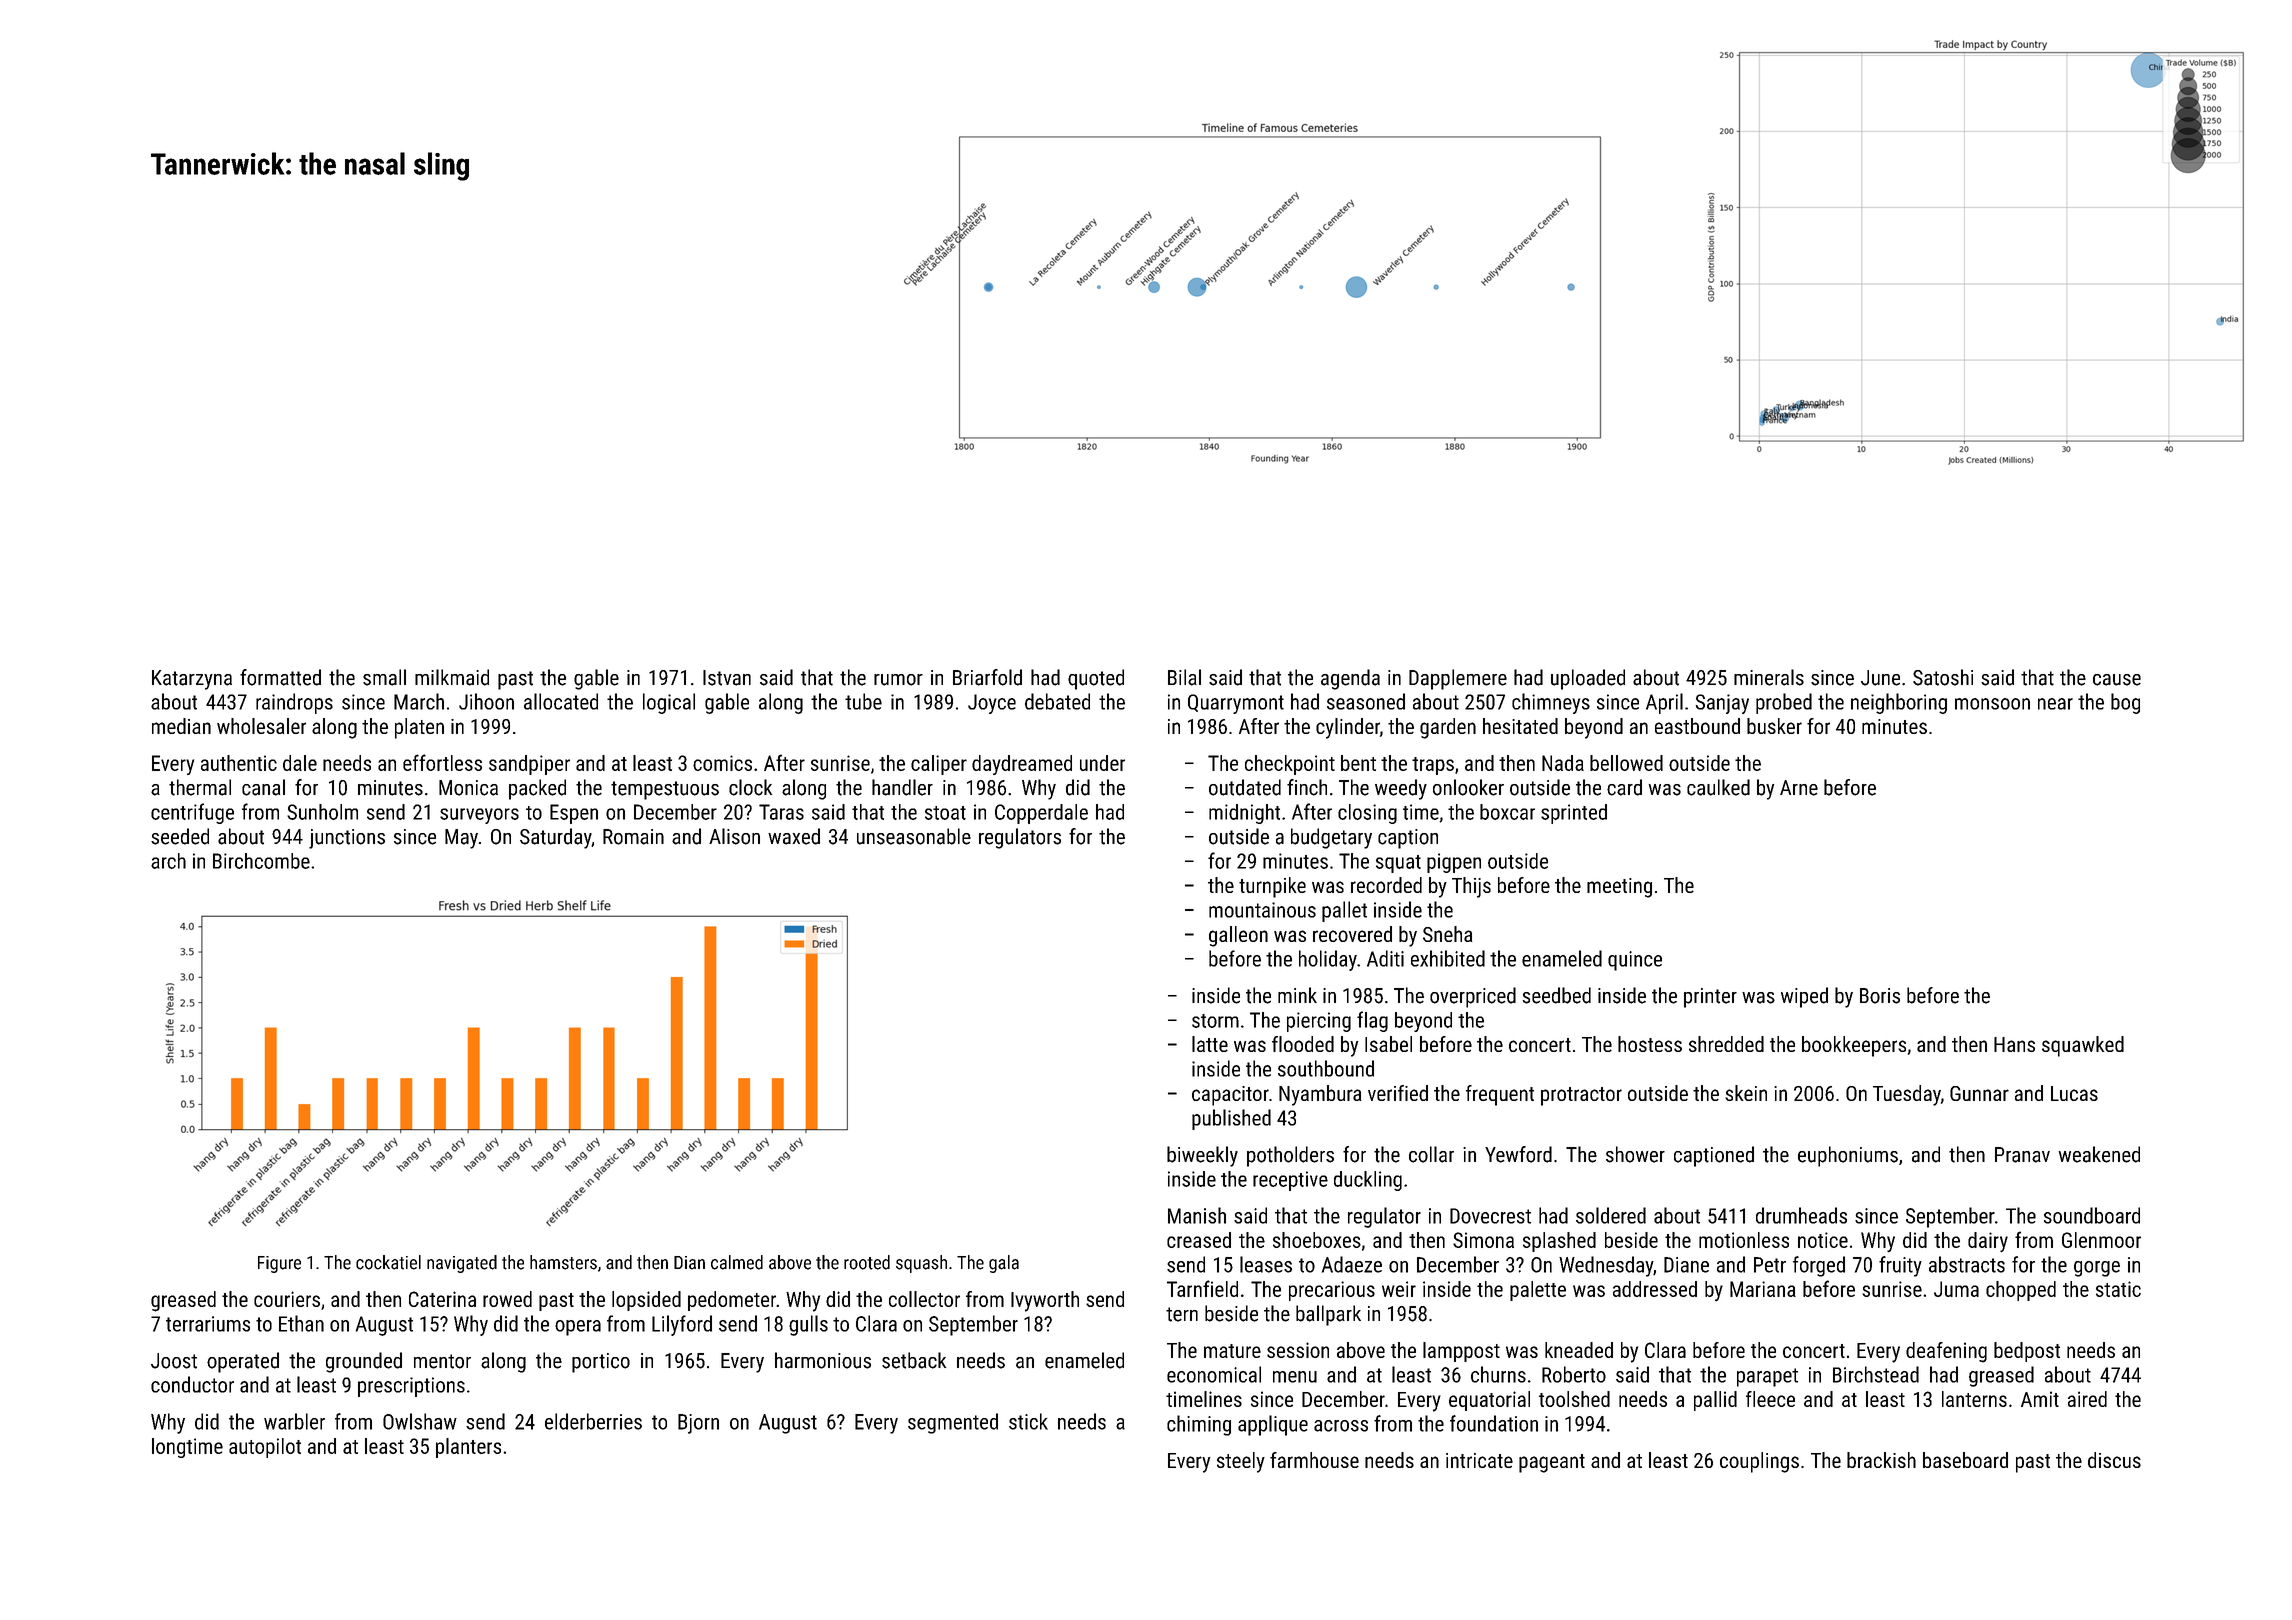  I want to click on monsoon, so click(1992, 704).
